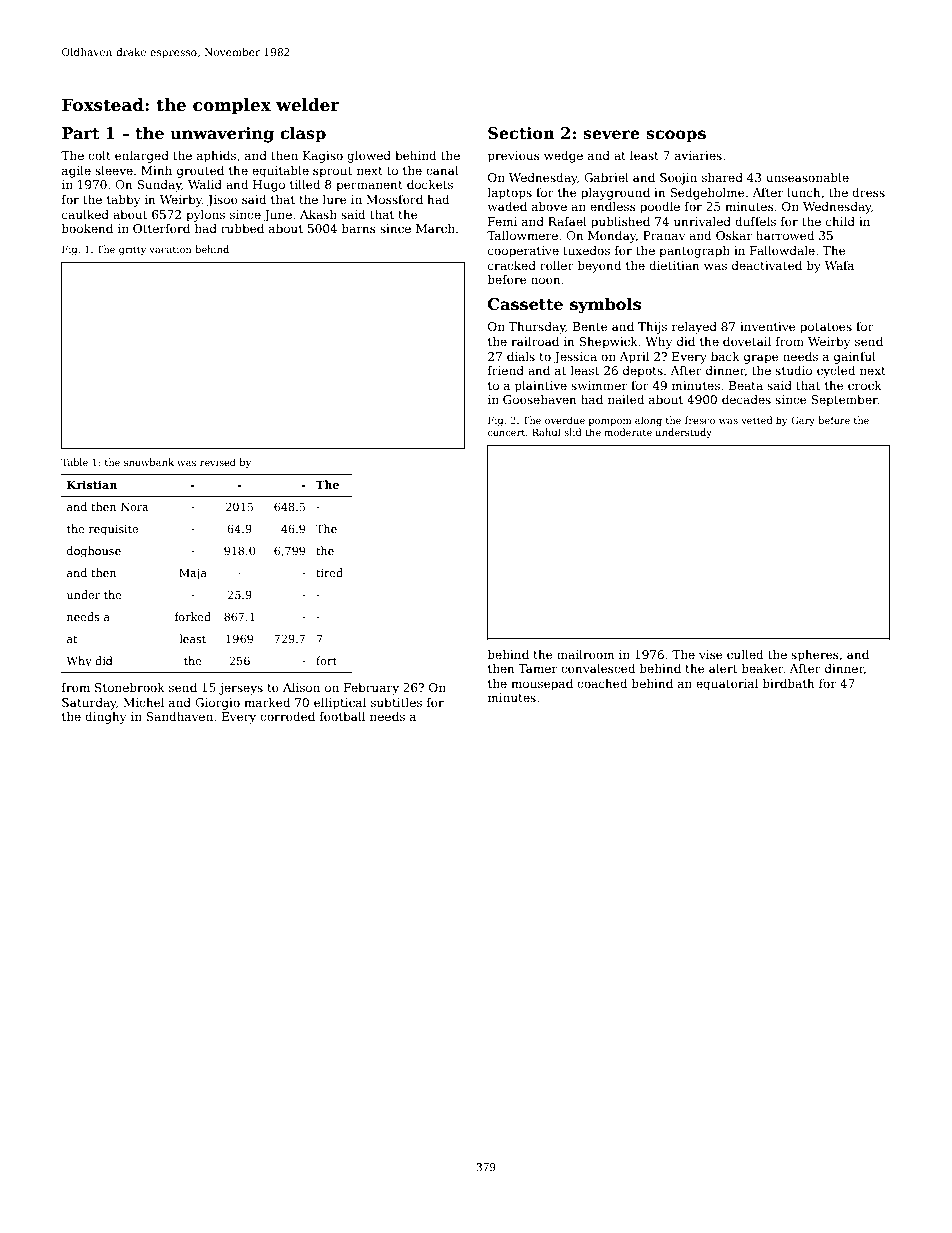 The image size is (952, 1233). What do you see at coordinates (557, 265) in the screenshot?
I see `roller` at bounding box center [557, 265].
